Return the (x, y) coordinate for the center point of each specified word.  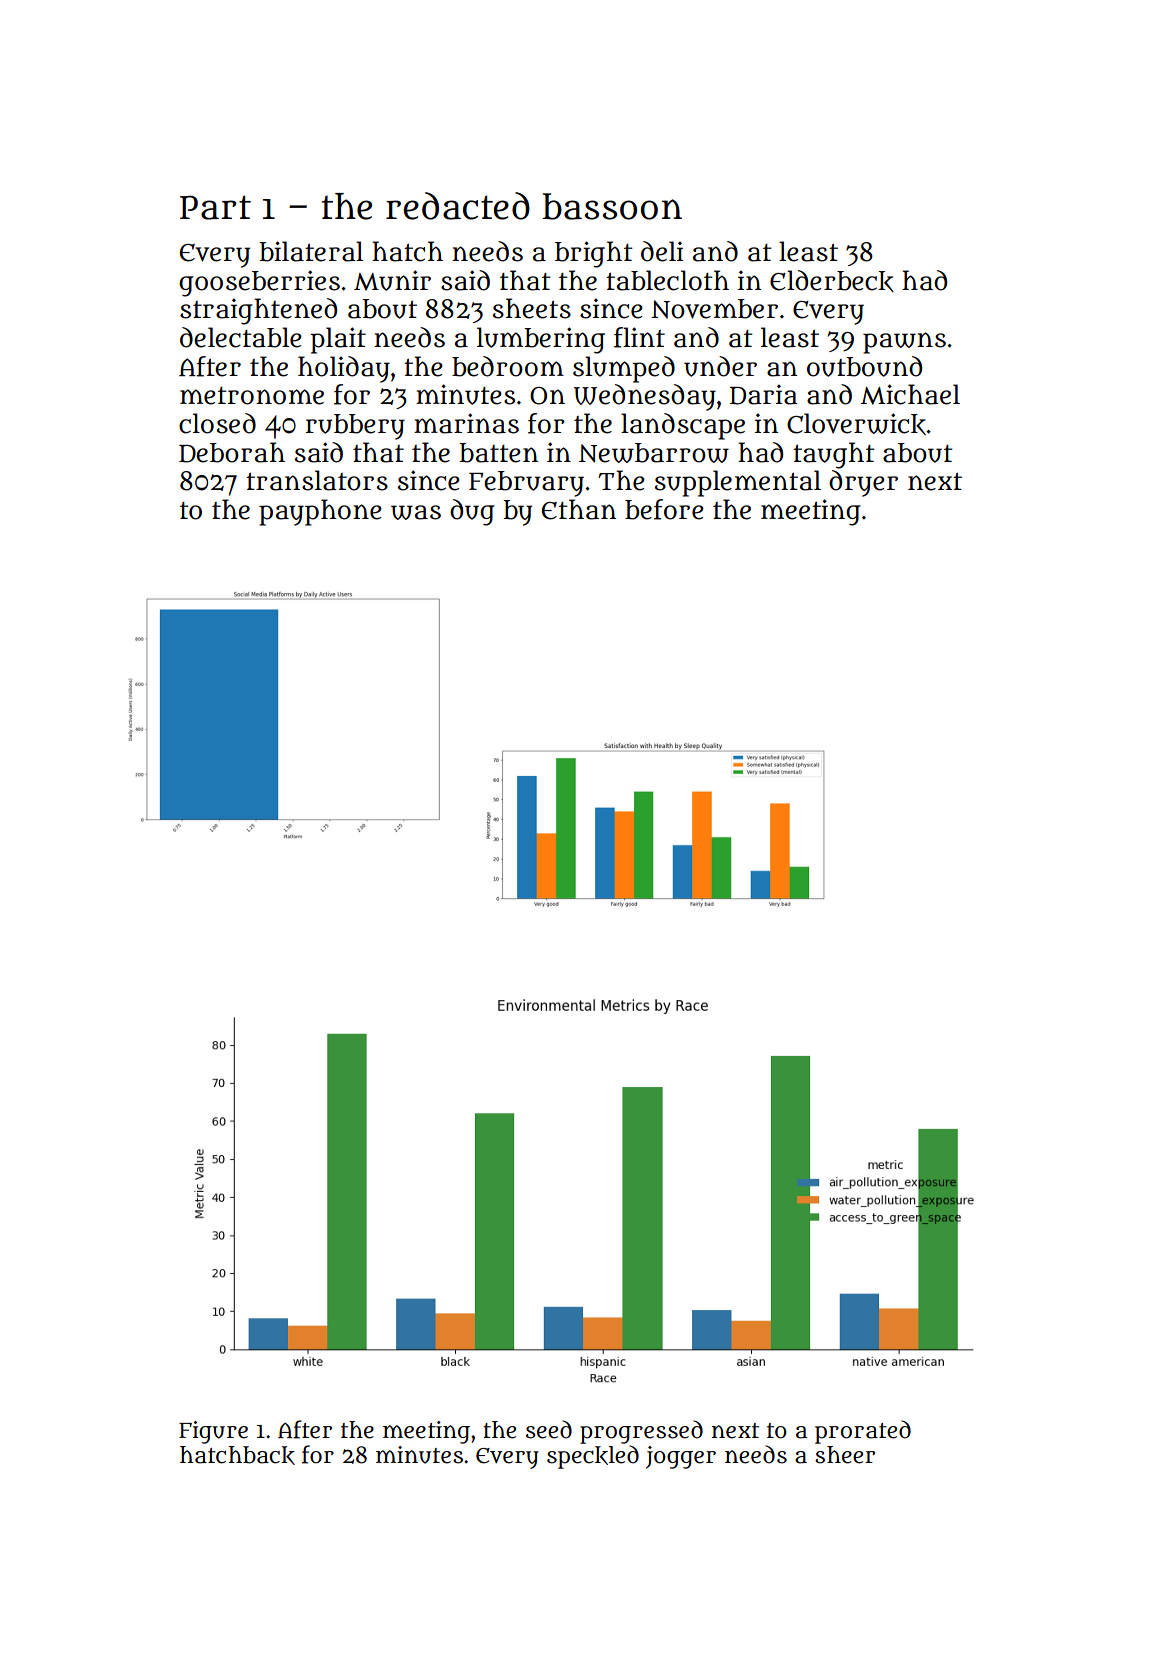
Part (215, 207)
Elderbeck (832, 281)
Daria (764, 394)
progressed (641, 1432)
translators (317, 480)
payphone (320, 512)
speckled (593, 1457)
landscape (683, 426)
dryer (863, 483)
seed (549, 1429)
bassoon (612, 206)
